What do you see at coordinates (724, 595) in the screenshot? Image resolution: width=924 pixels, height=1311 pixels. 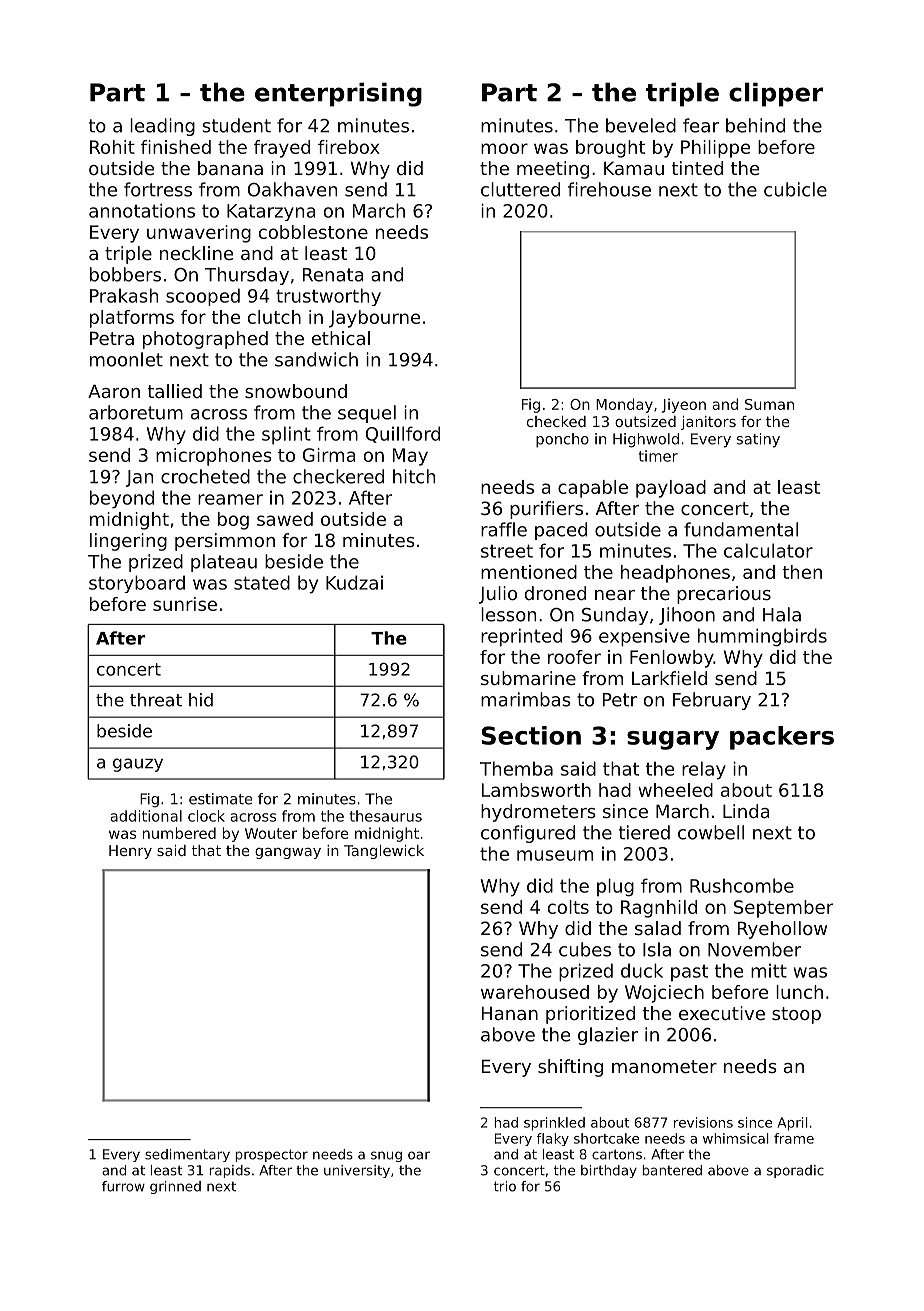 I see `precarious` at bounding box center [724, 595].
